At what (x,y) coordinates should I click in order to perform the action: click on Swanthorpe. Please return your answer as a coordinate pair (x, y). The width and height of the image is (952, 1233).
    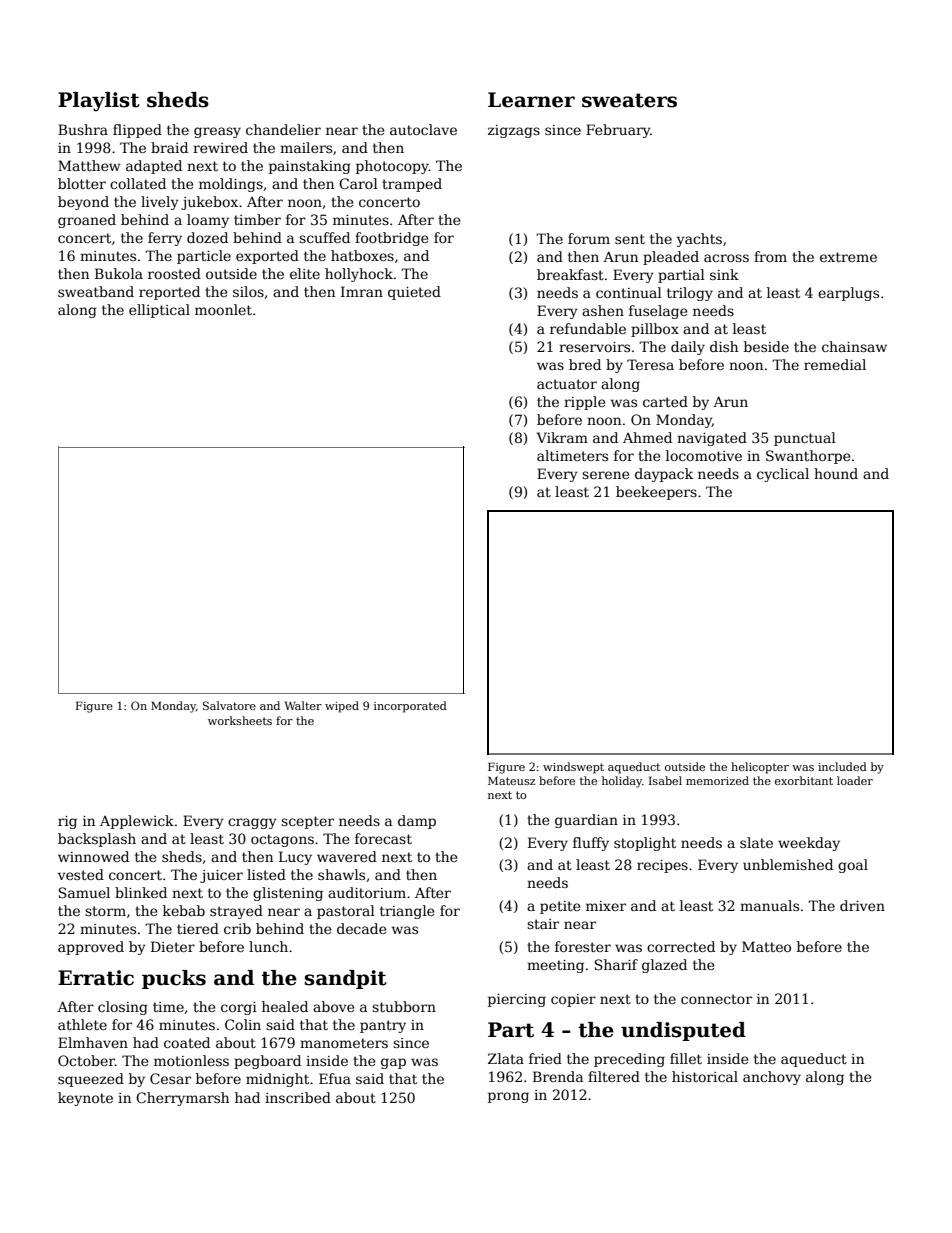
    Looking at the image, I should click on (808, 457).
